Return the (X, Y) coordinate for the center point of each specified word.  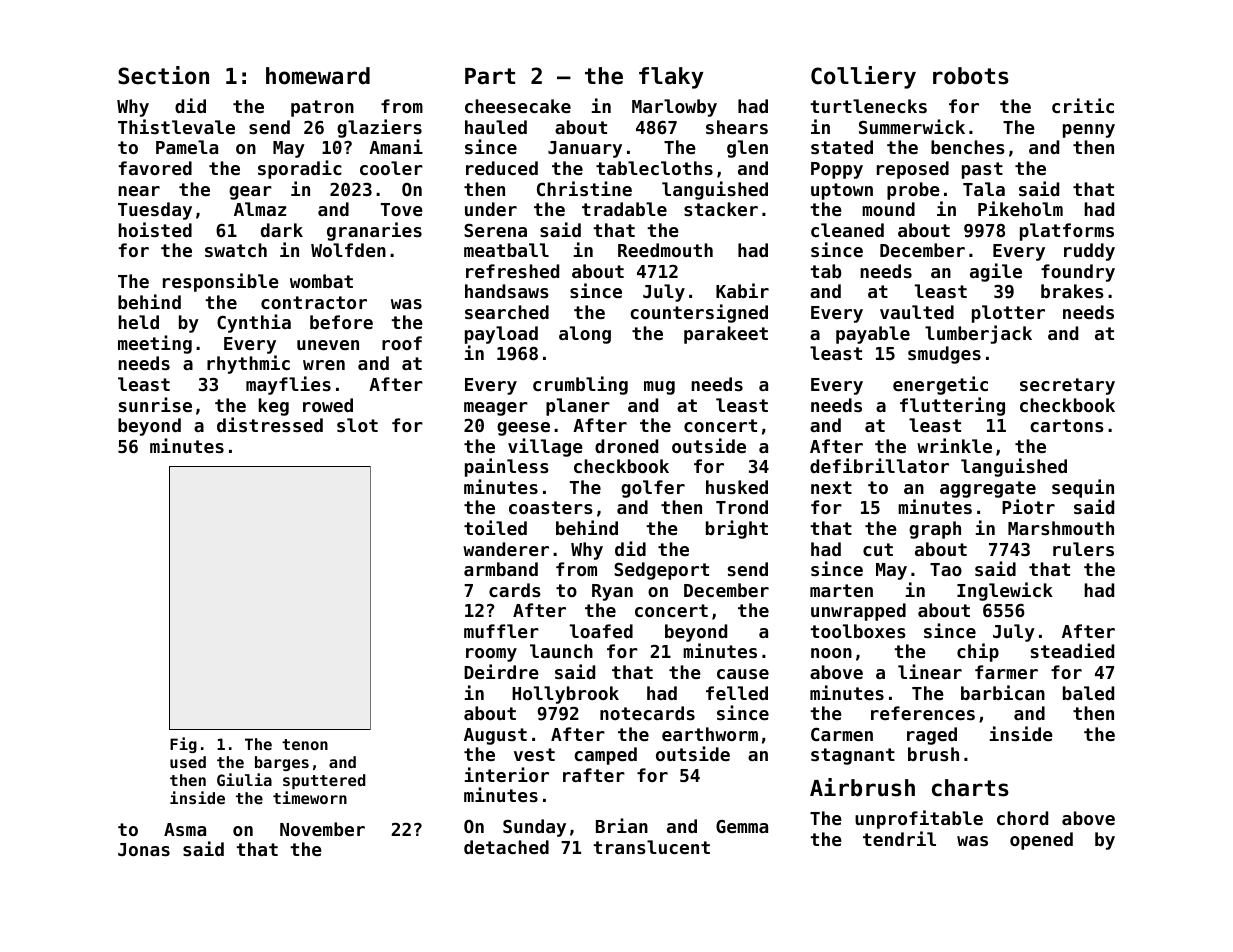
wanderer (506, 549)
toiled (495, 527)
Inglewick (1005, 591)
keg (274, 407)
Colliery (863, 77)
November (322, 829)
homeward (318, 76)
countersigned (699, 313)
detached (506, 847)
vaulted (917, 312)
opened (1041, 841)
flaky (671, 78)
